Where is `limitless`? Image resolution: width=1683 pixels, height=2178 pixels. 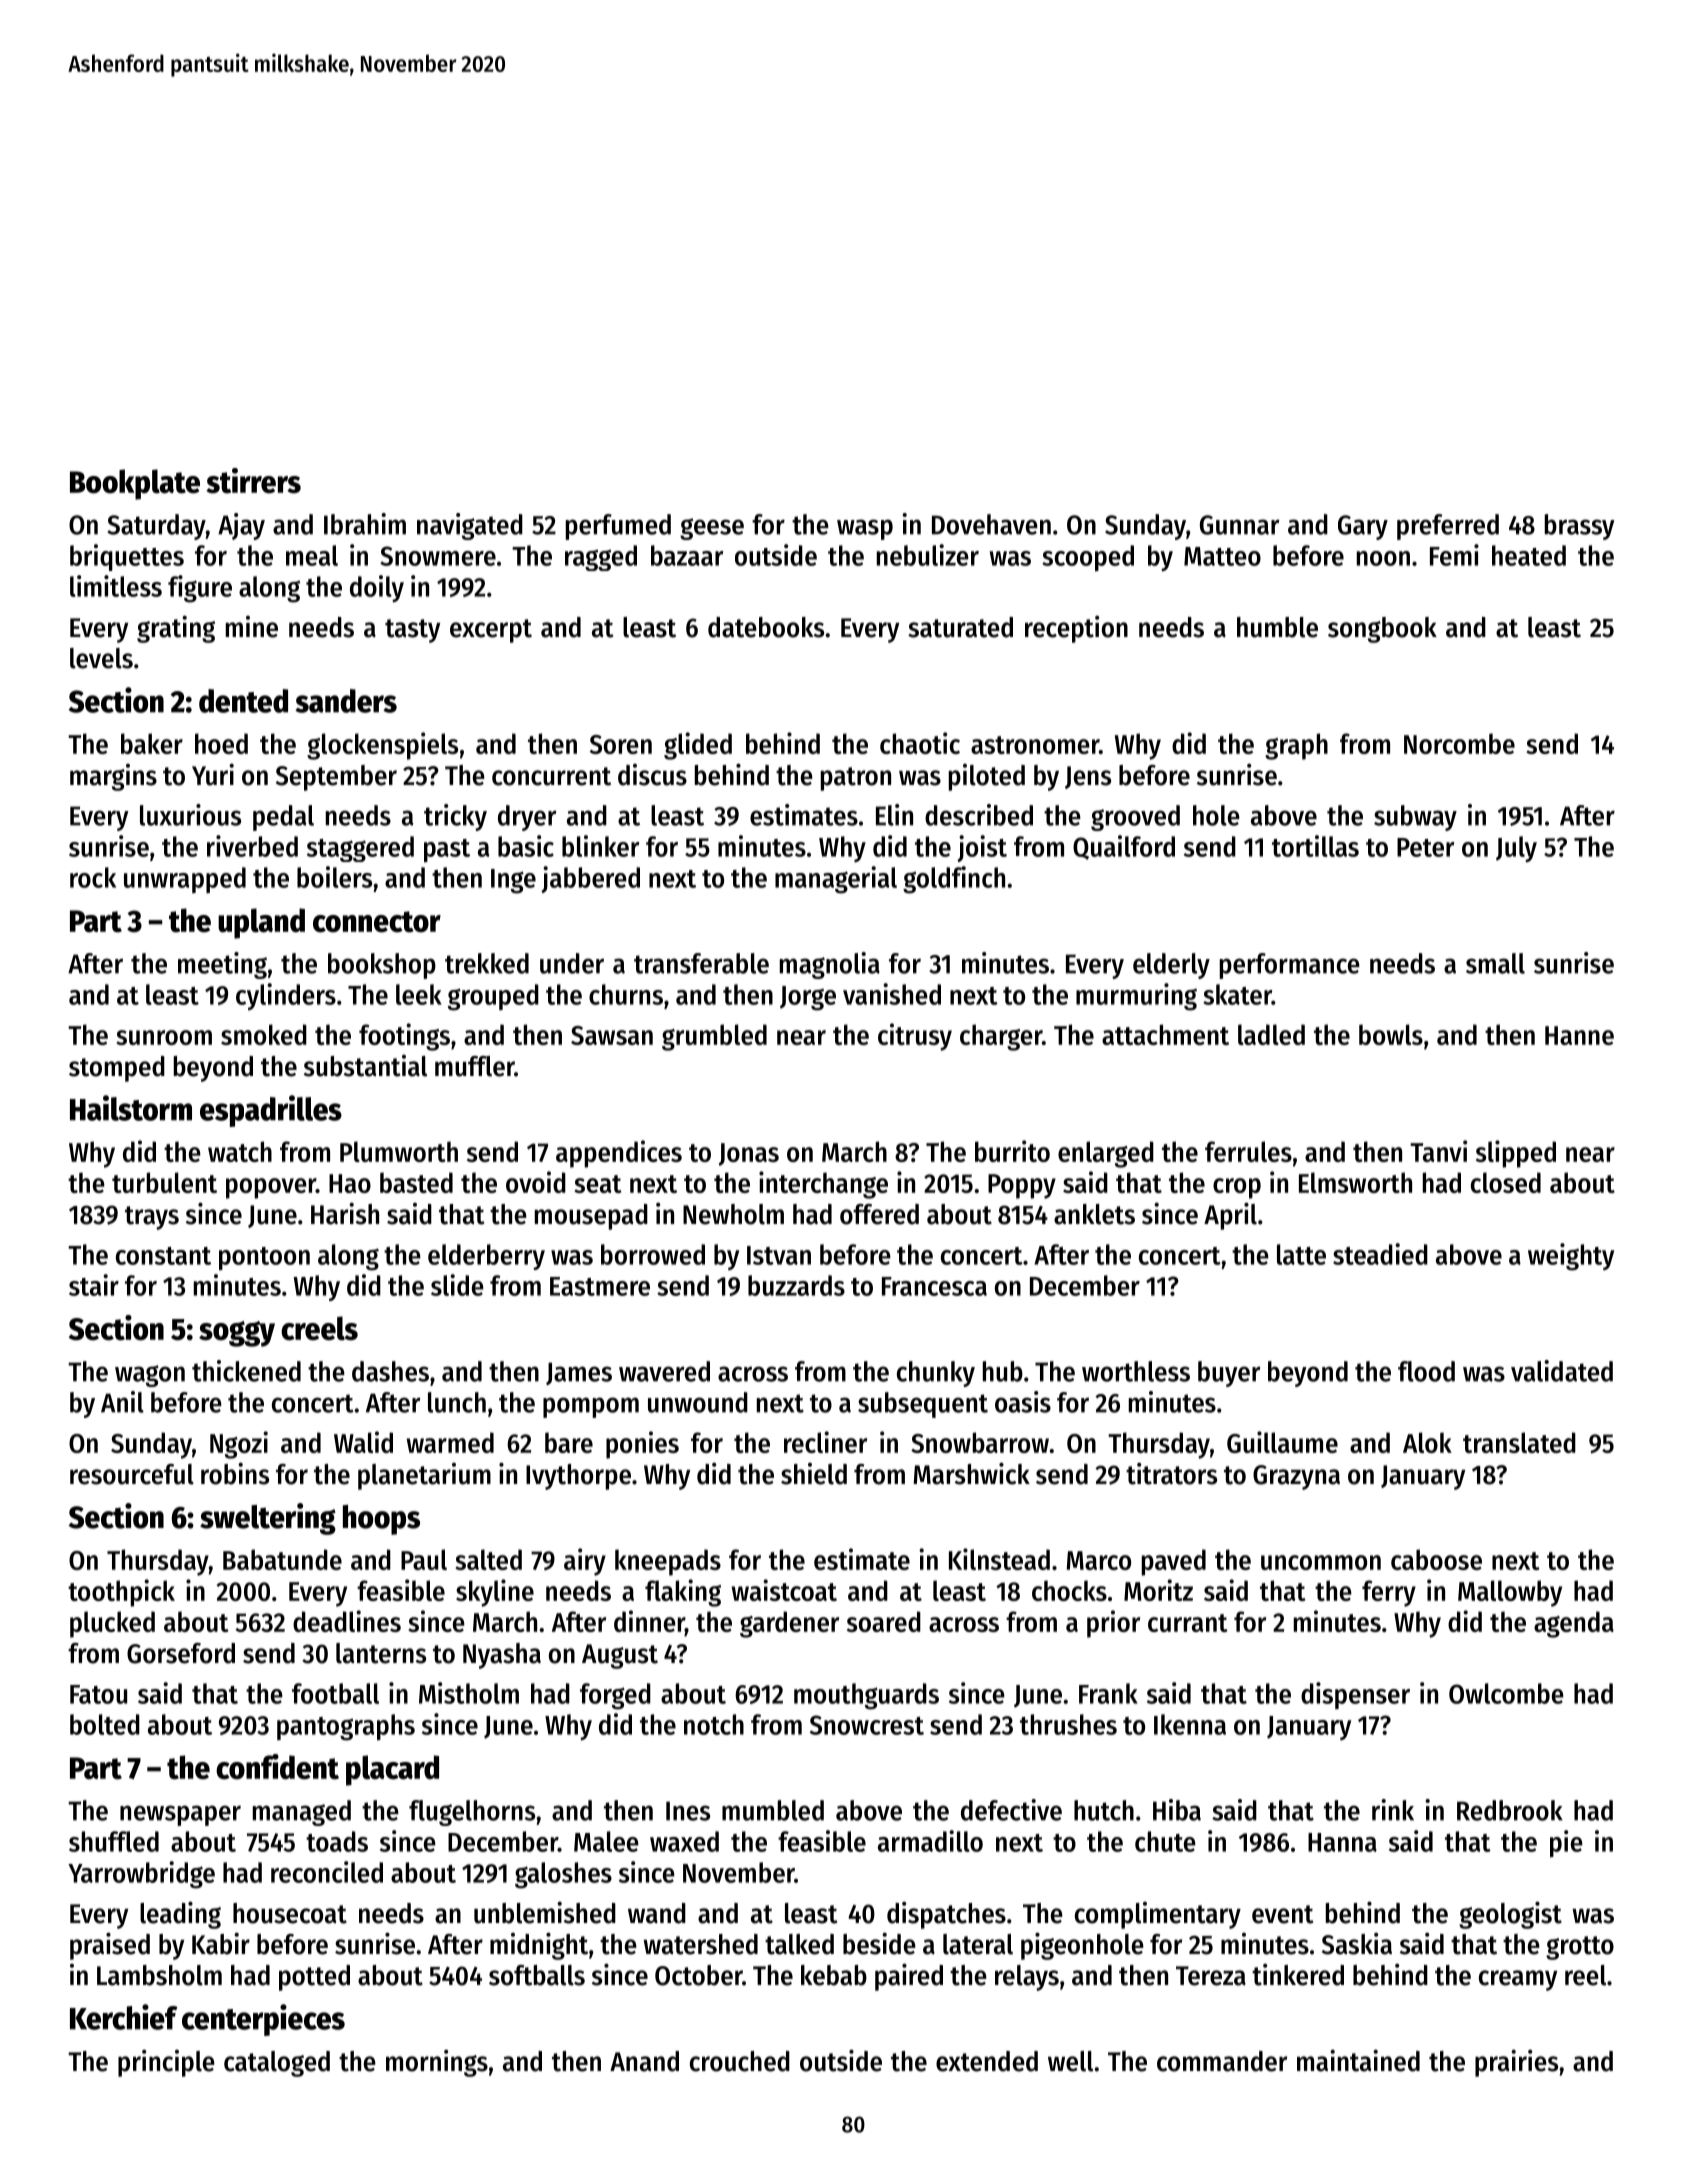 limitless is located at coordinates (116, 586).
